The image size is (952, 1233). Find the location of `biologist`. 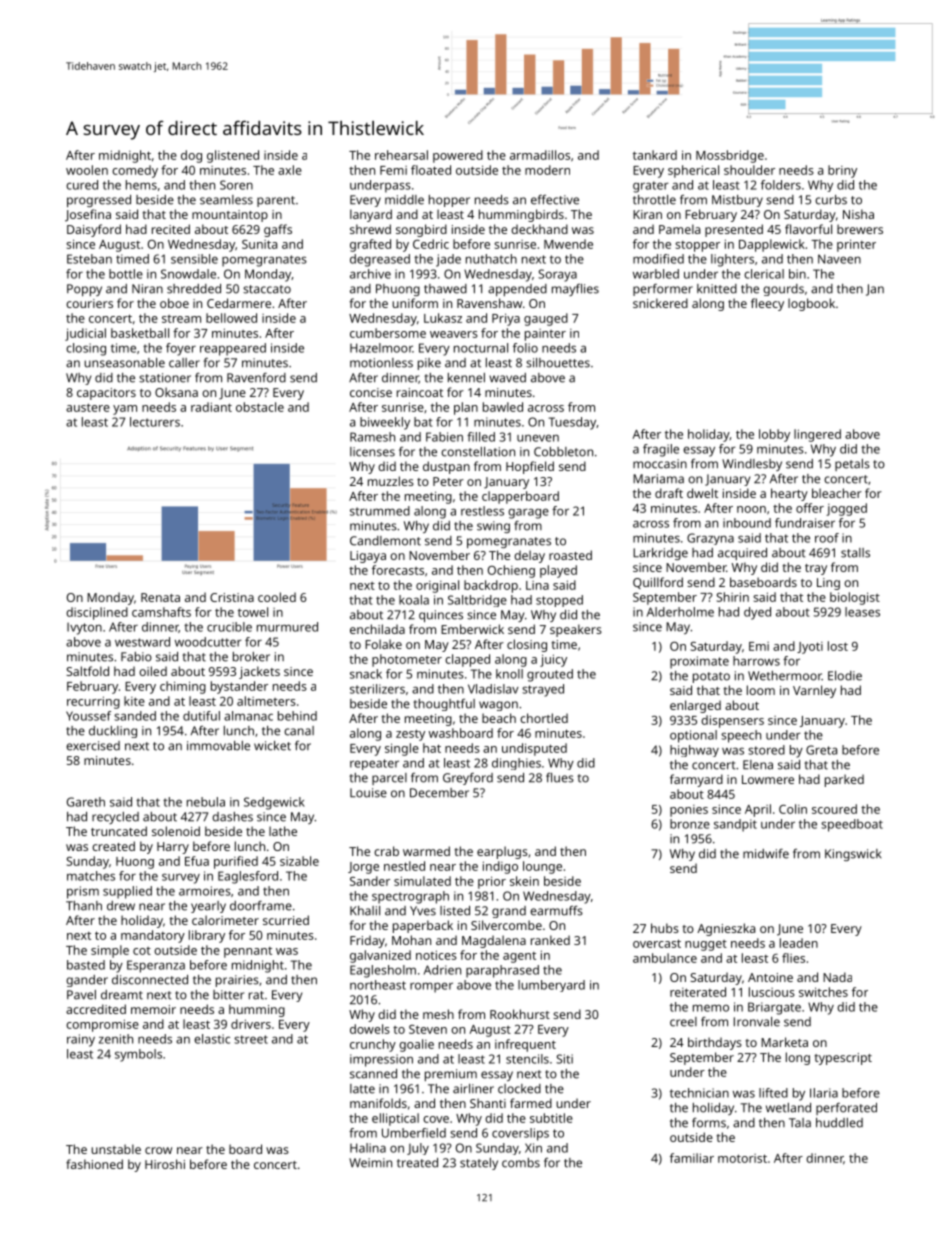

biologist is located at coordinates (855, 598).
